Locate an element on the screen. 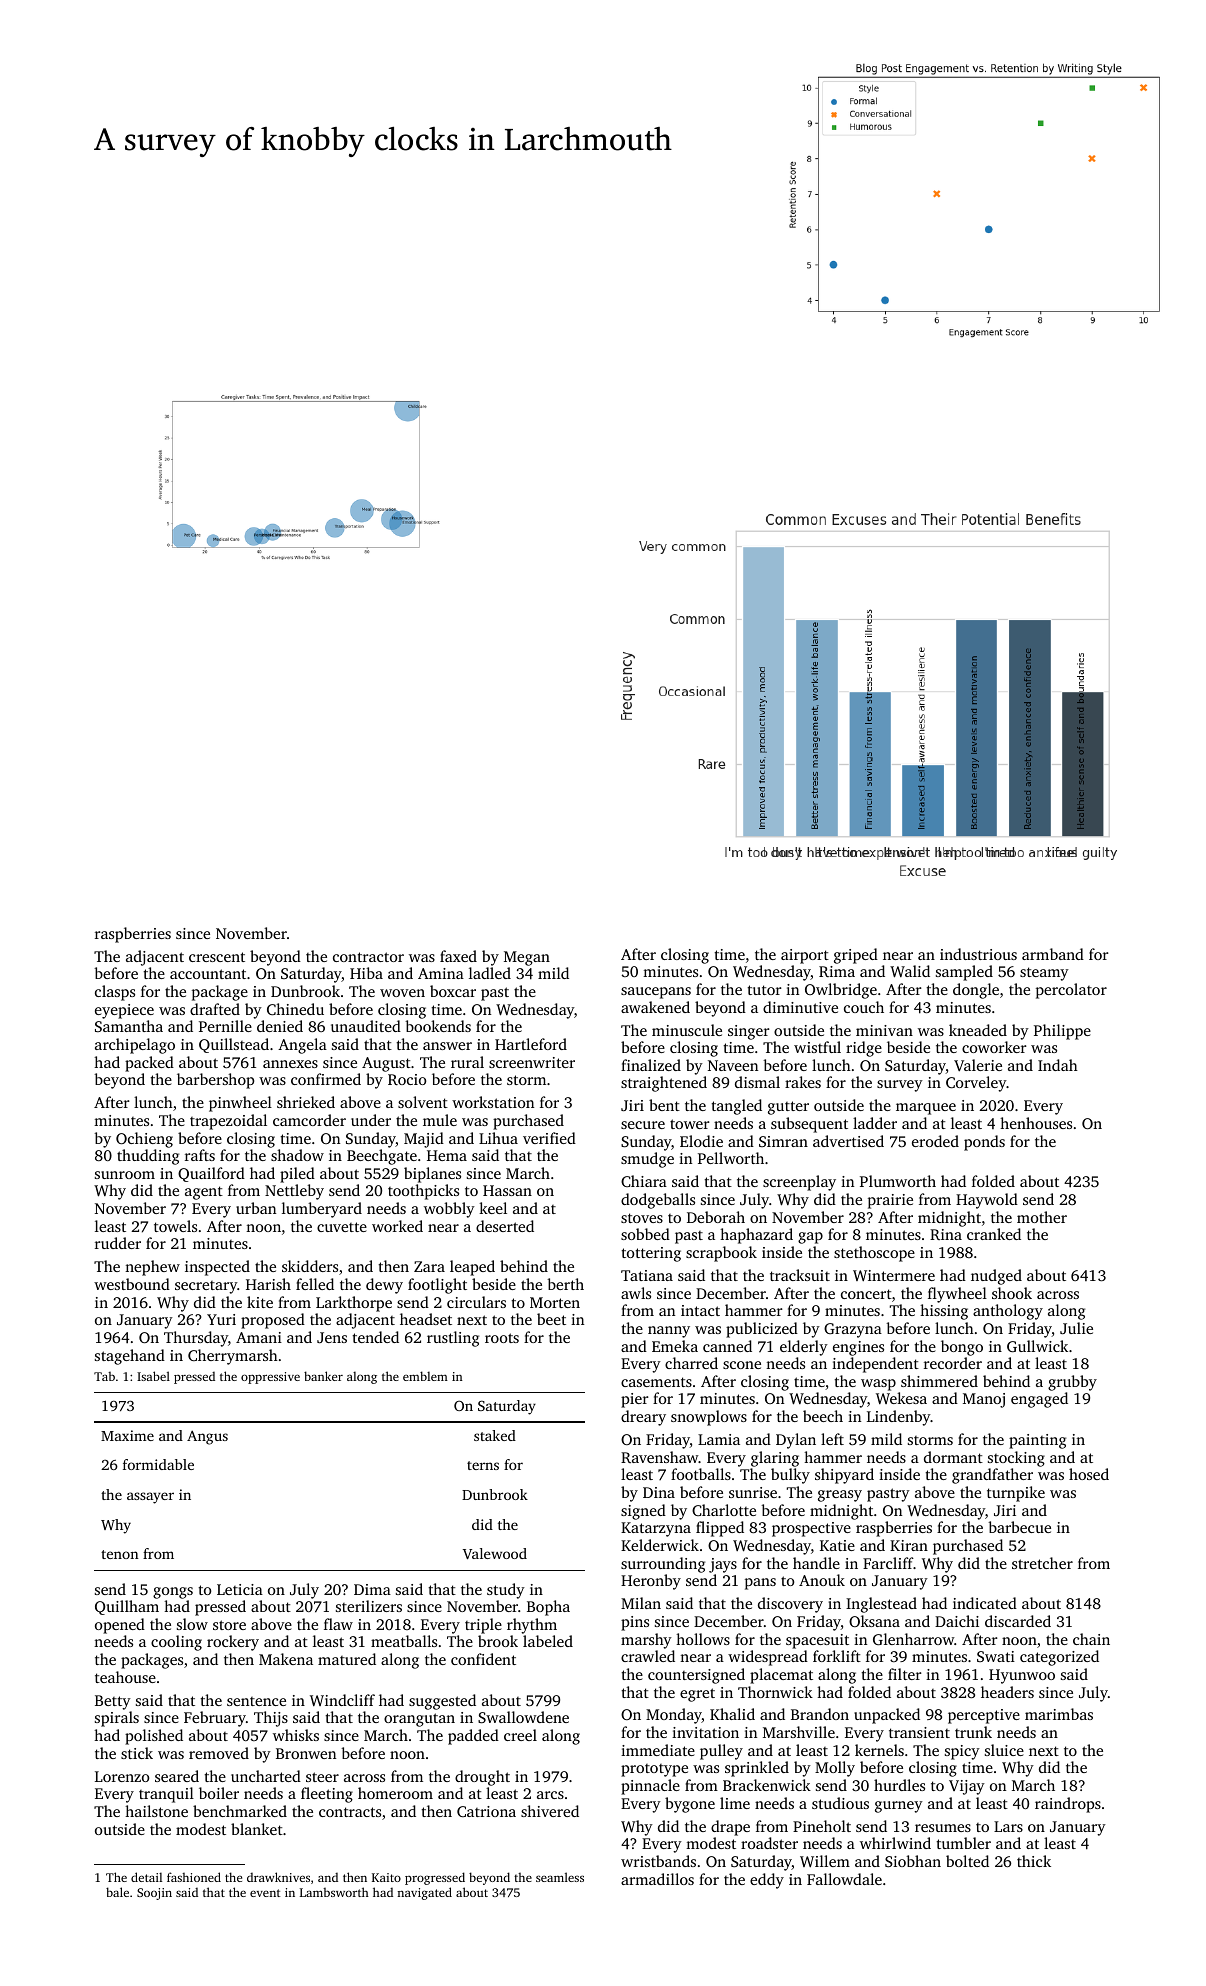 Image resolution: width=1206 pixels, height=1986 pixels. raindrops is located at coordinates (1068, 1805).
